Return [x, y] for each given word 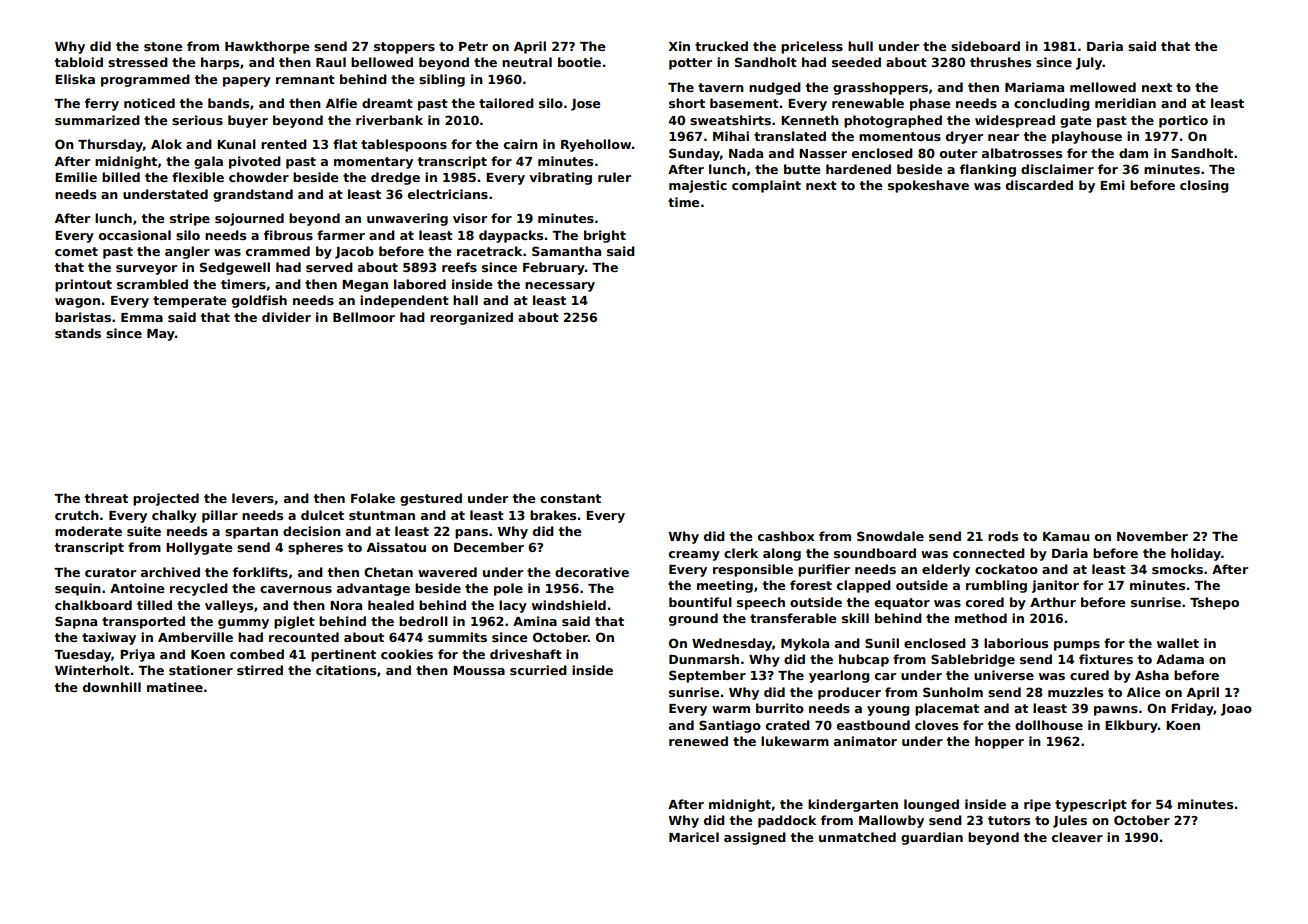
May [161, 335]
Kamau [1066, 536]
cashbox [786, 536]
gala [208, 162]
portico [1183, 121]
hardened [858, 169]
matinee [175, 687]
